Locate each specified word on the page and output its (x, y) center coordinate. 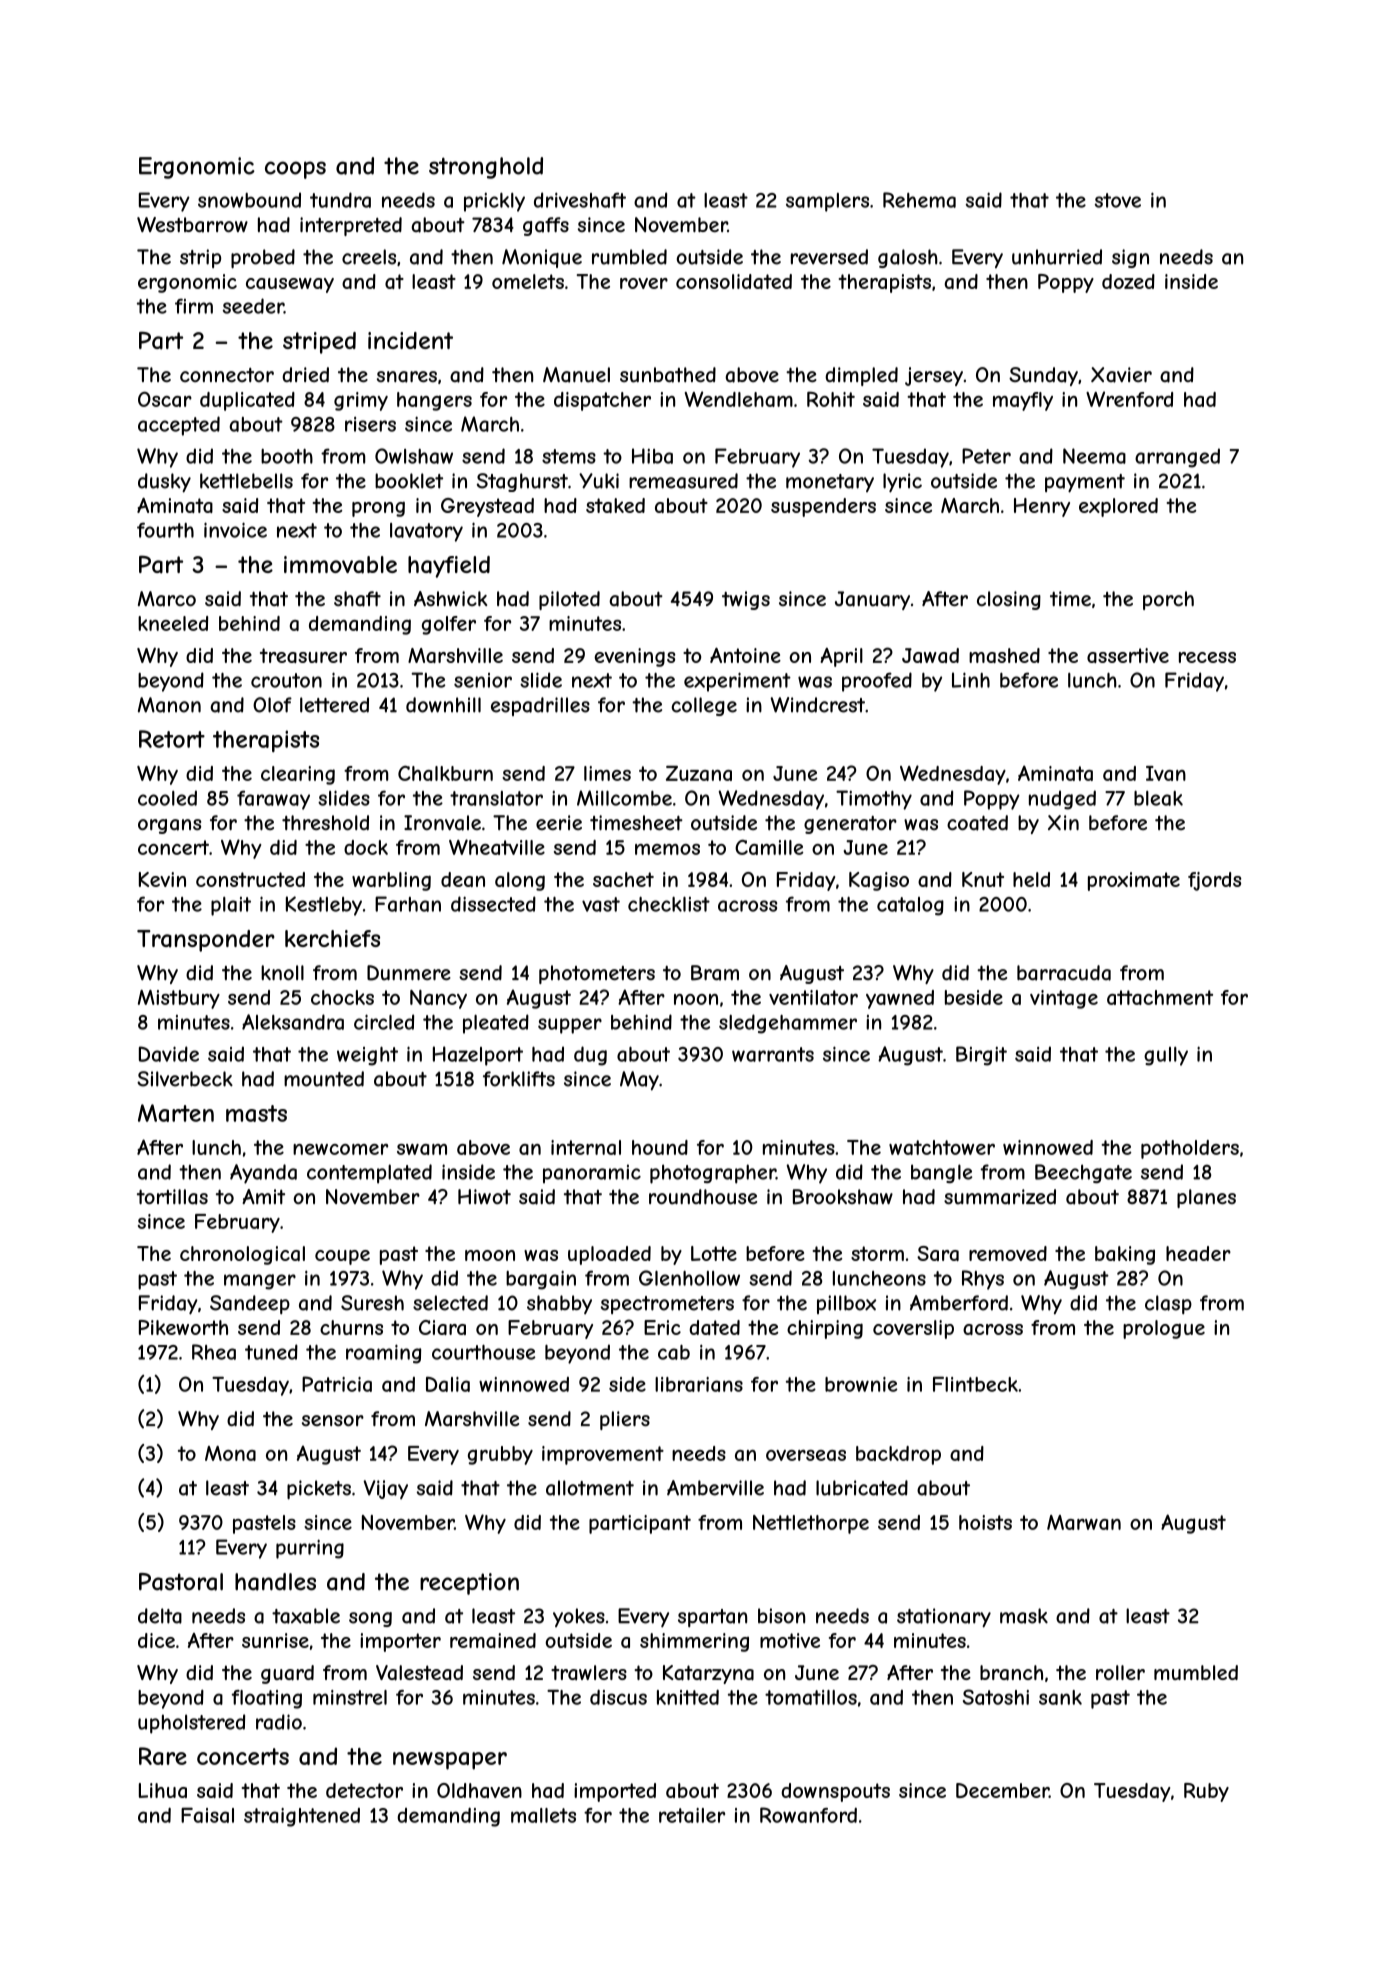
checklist (669, 904)
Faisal (207, 1815)
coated (977, 823)
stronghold (486, 168)
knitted (688, 1697)
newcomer (340, 1149)
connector (227, 375)
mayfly (1023, 401)
